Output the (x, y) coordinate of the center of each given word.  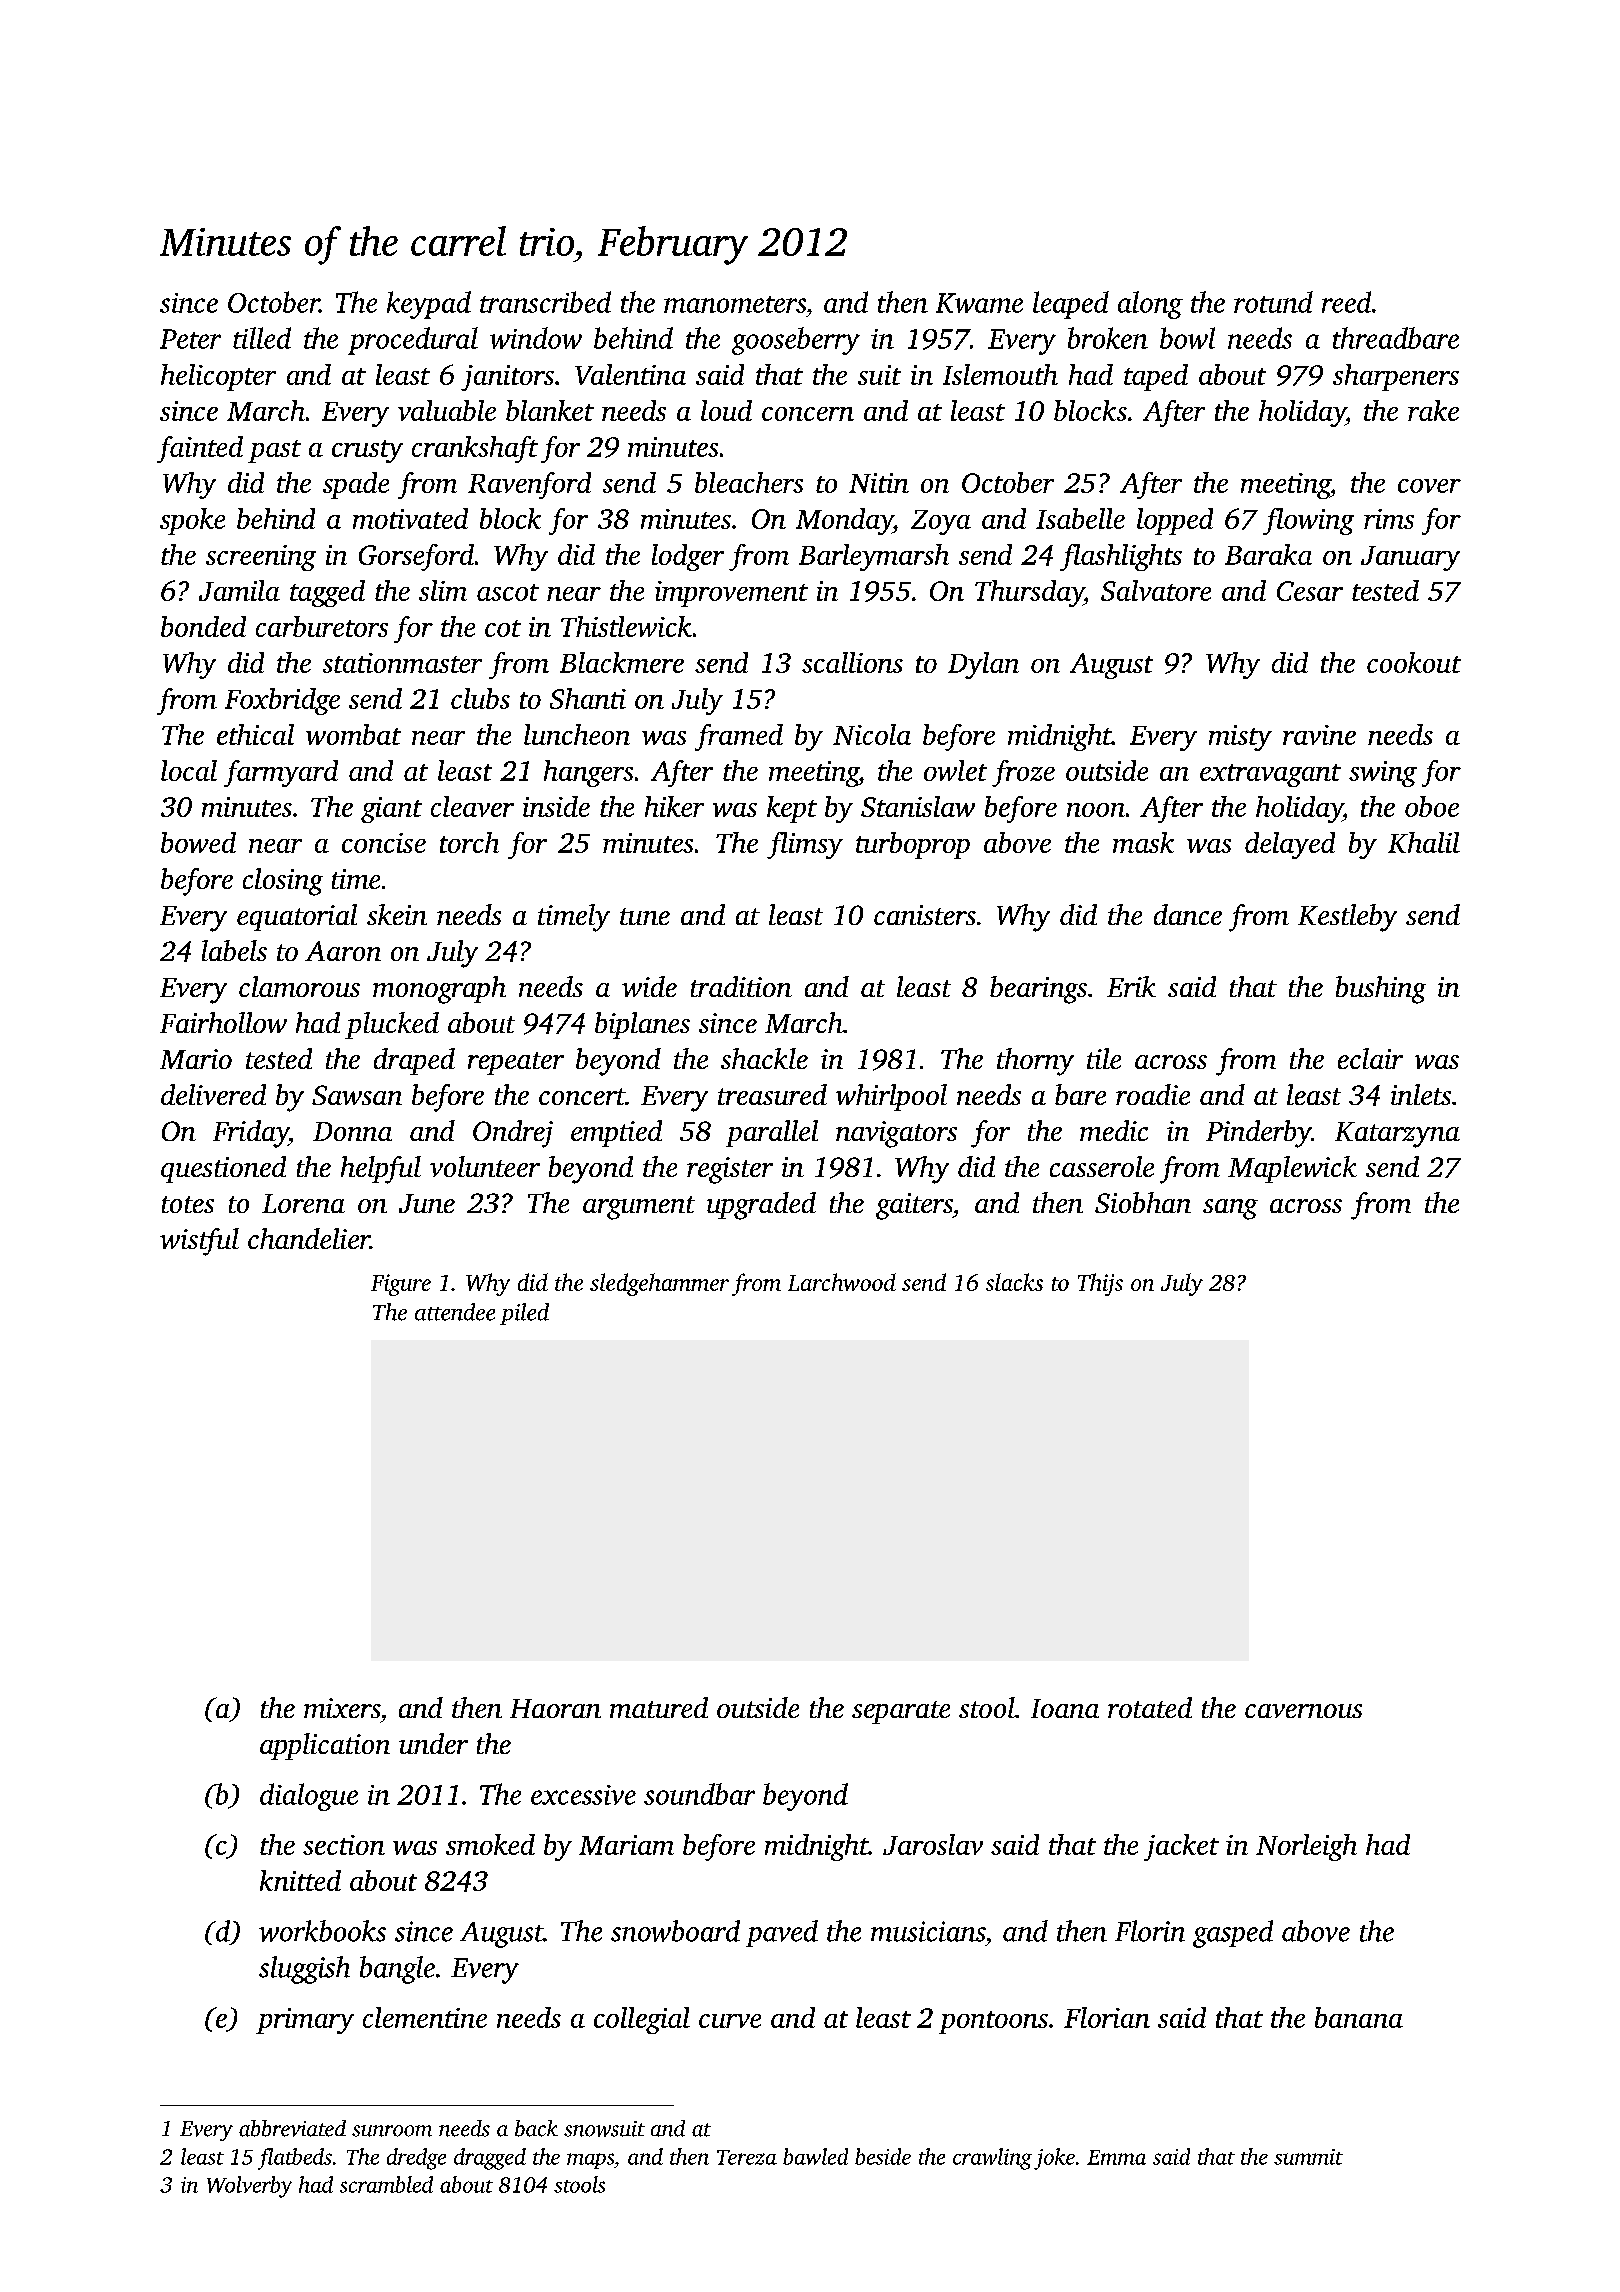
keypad (429, 305)
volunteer (485, 1166)
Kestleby (1347, 918)
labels (234, 950)
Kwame (979, 303)
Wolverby (249, 2187)
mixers (342, 1708)
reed (1346, 302)
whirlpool (891, 1097)
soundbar (699, 1794)
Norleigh (1306, 1847)
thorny (1035, 1062)
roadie (1153, 1094)
